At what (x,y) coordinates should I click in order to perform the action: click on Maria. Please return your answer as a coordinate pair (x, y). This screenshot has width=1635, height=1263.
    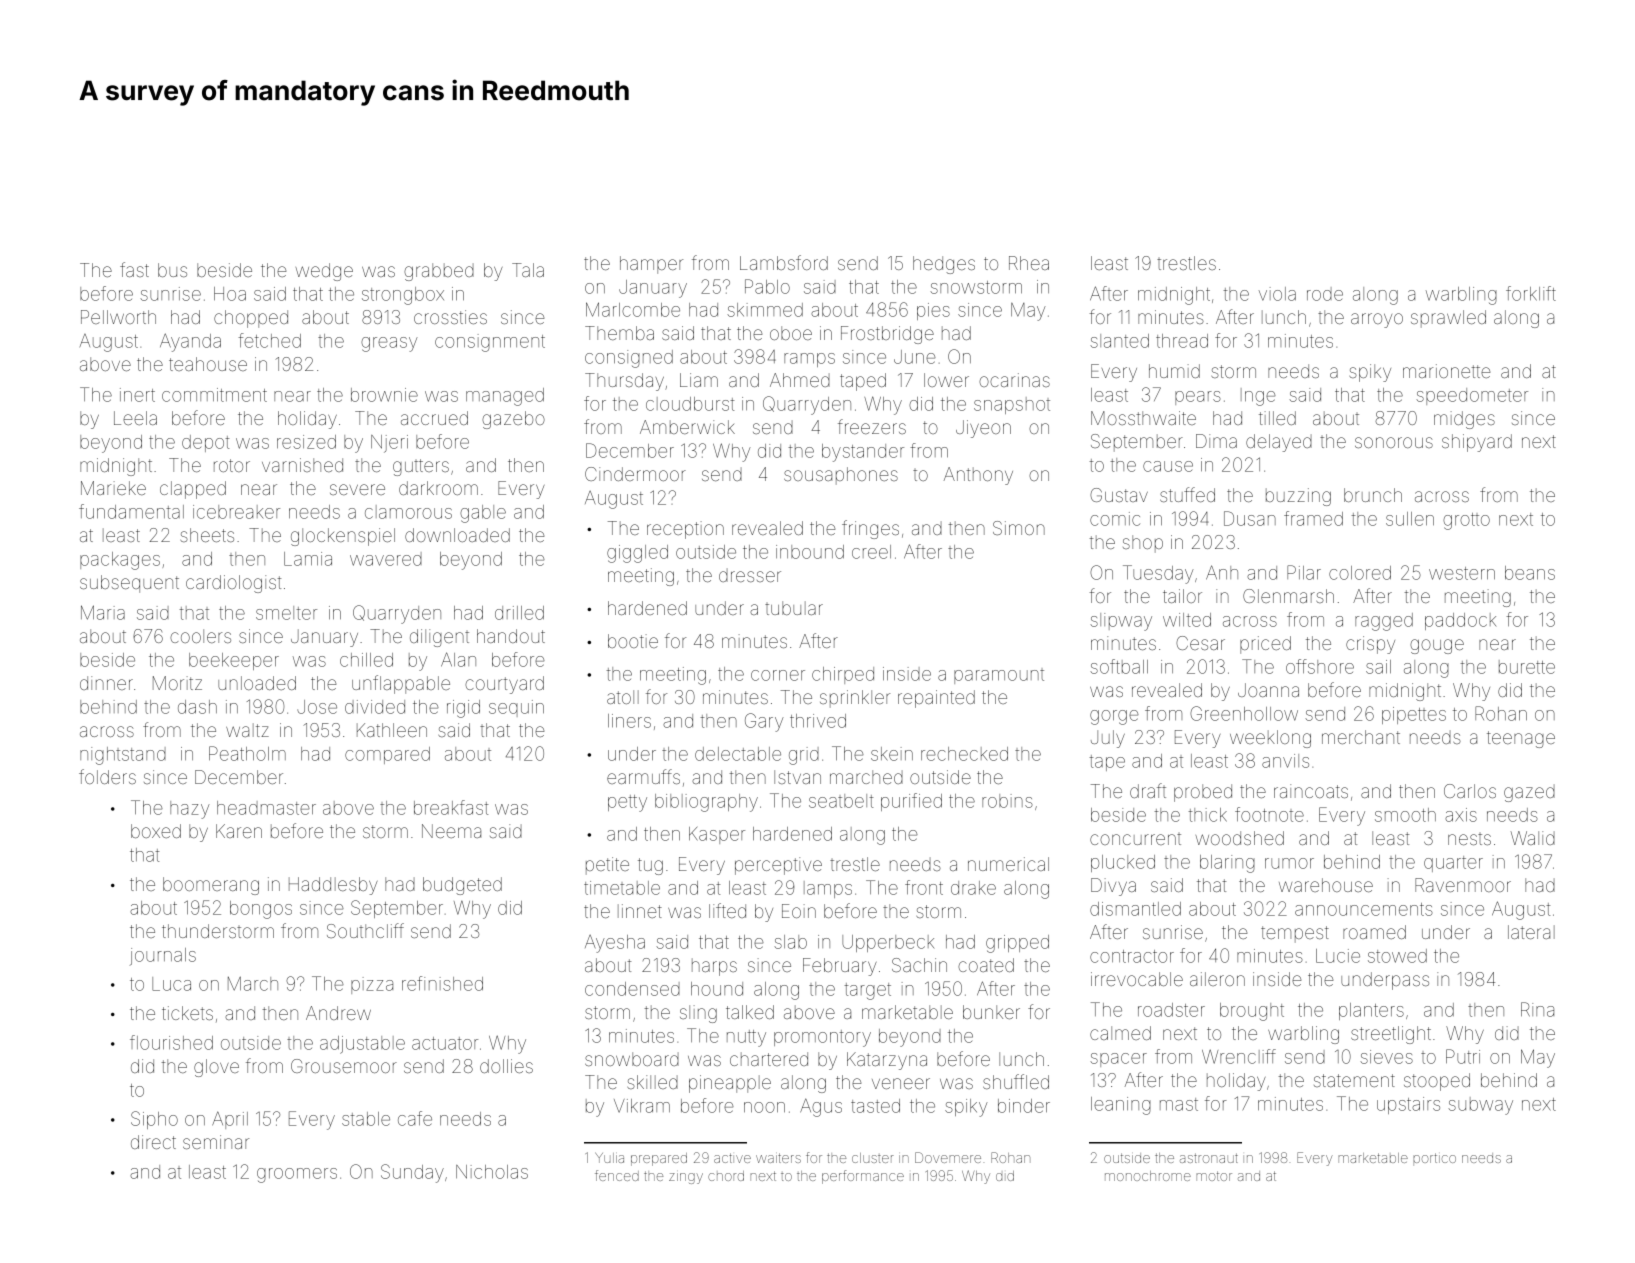
    Looking at the image, I should click on (103, 612).
